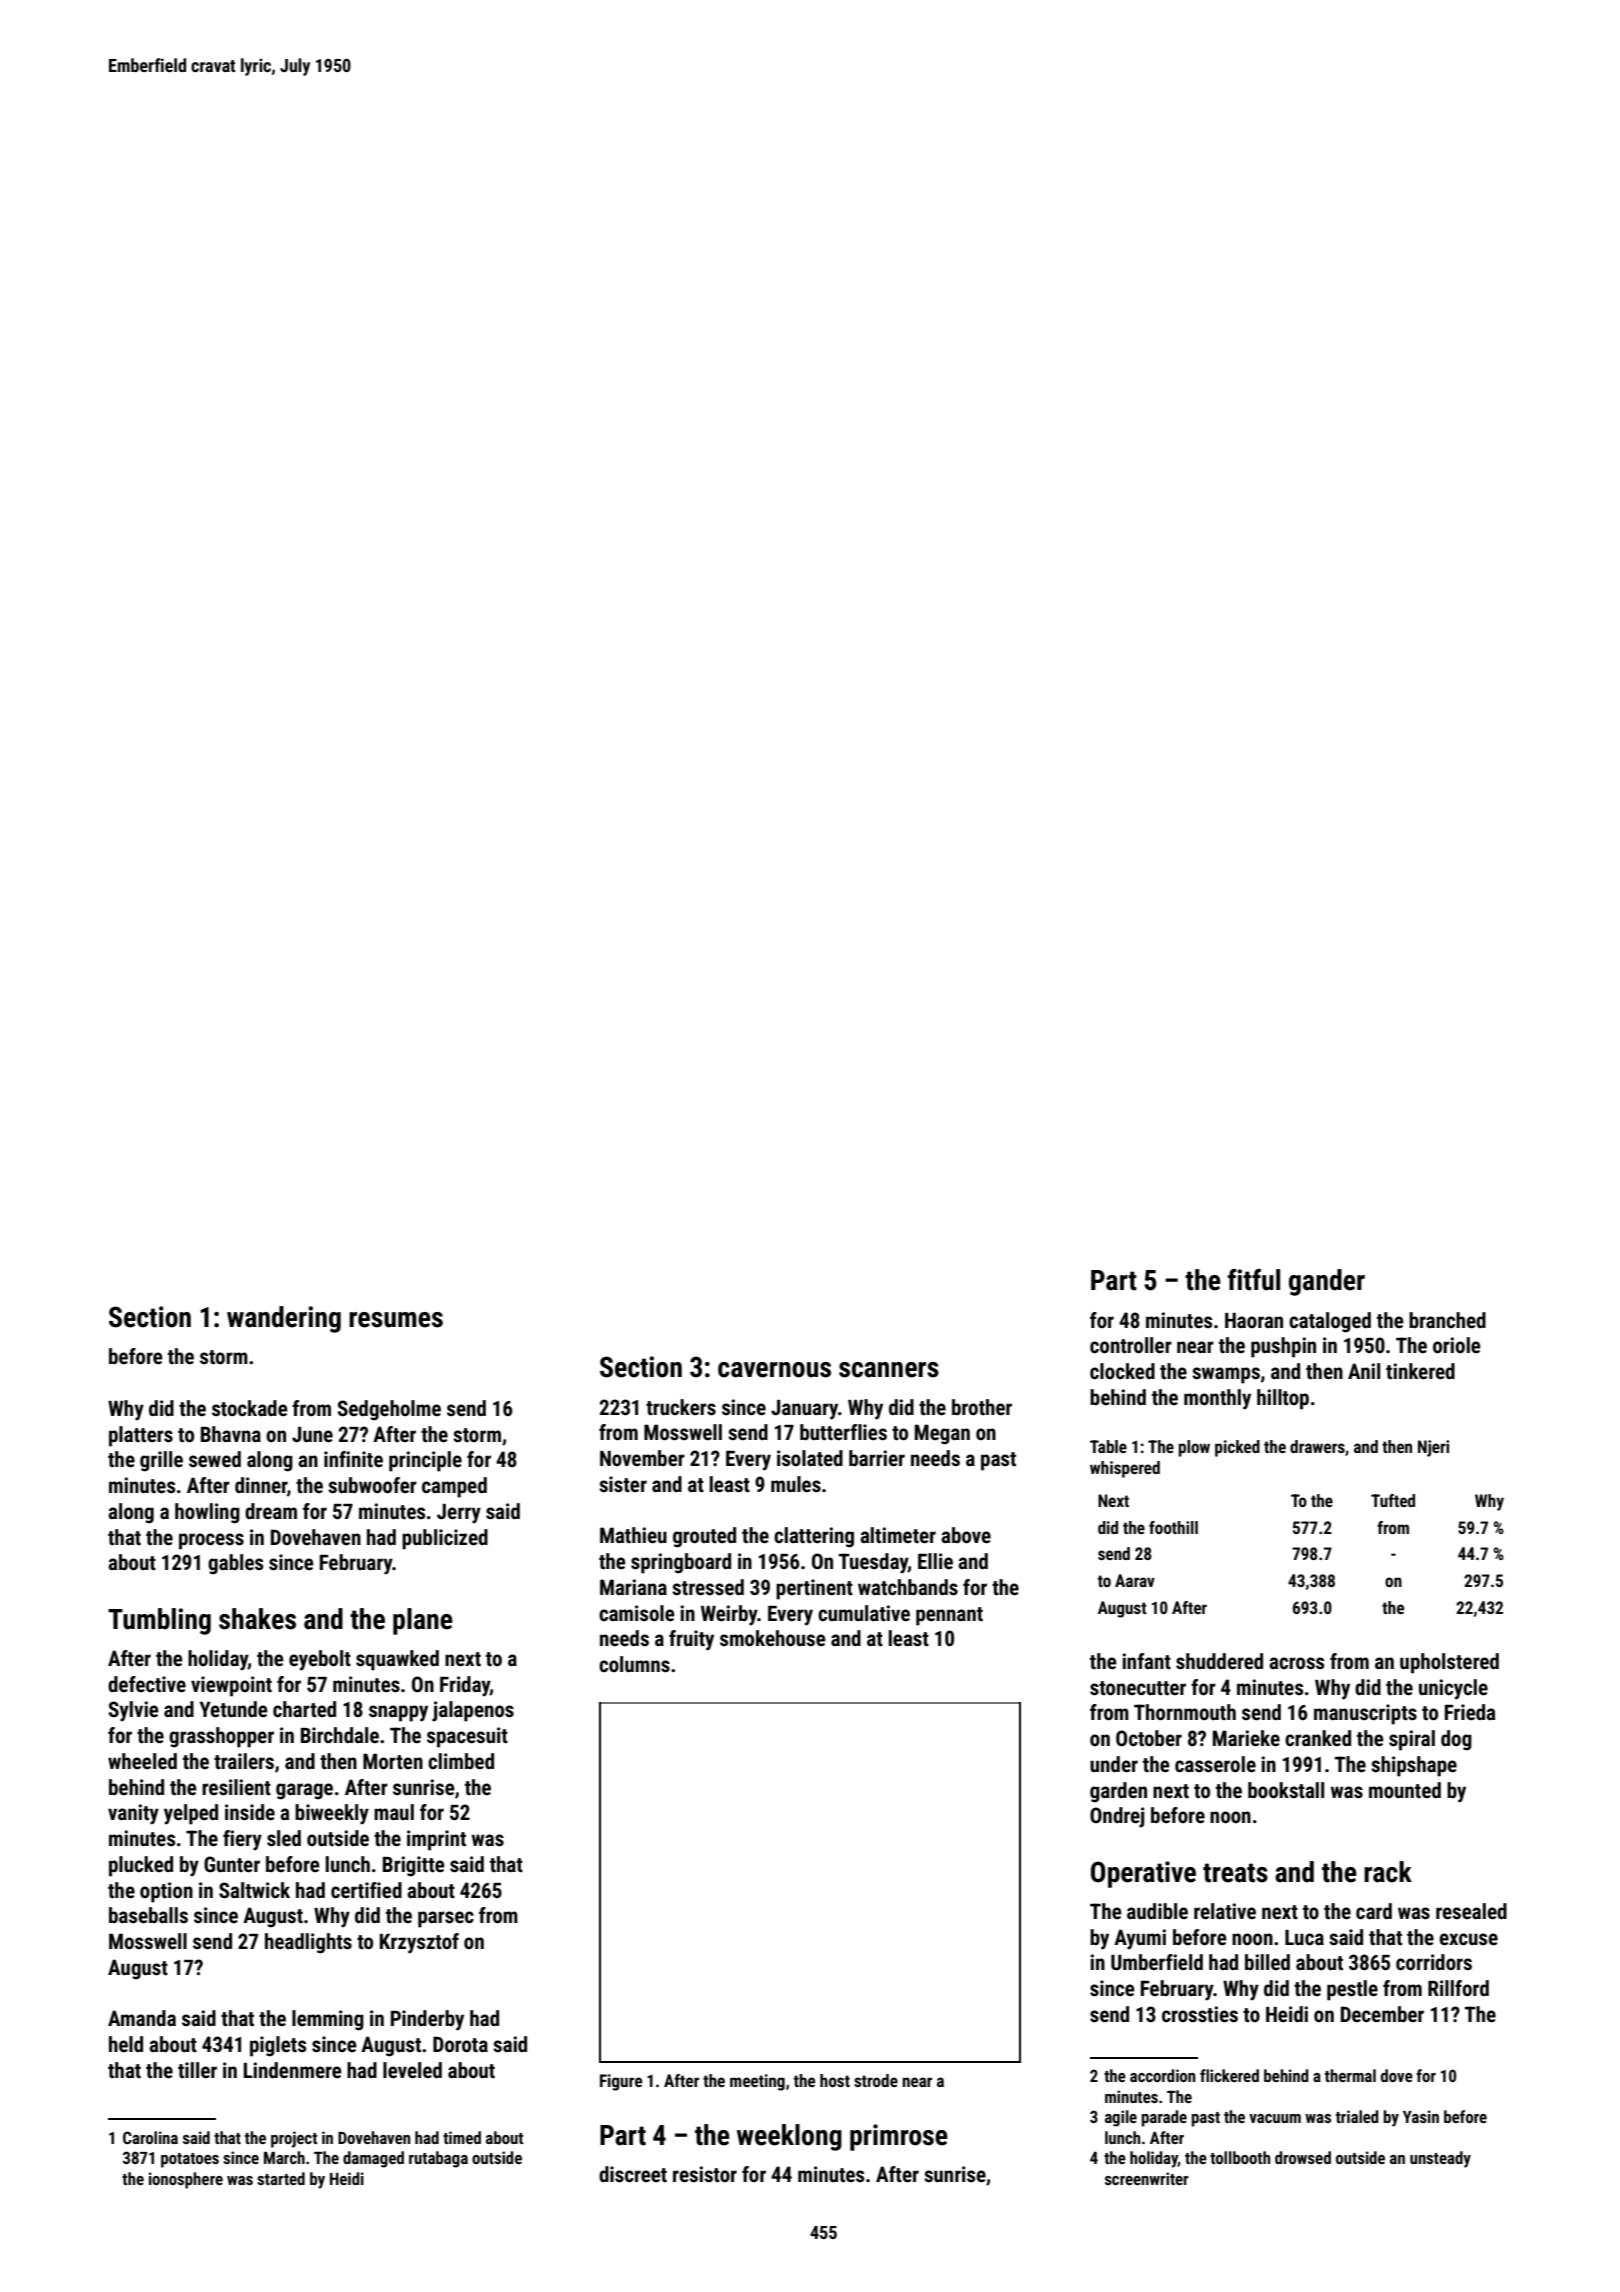 This image has height=2292, width=1620. Describe the element at coordinates (1143, 1874) in the image. I see `Operative` at that location.
